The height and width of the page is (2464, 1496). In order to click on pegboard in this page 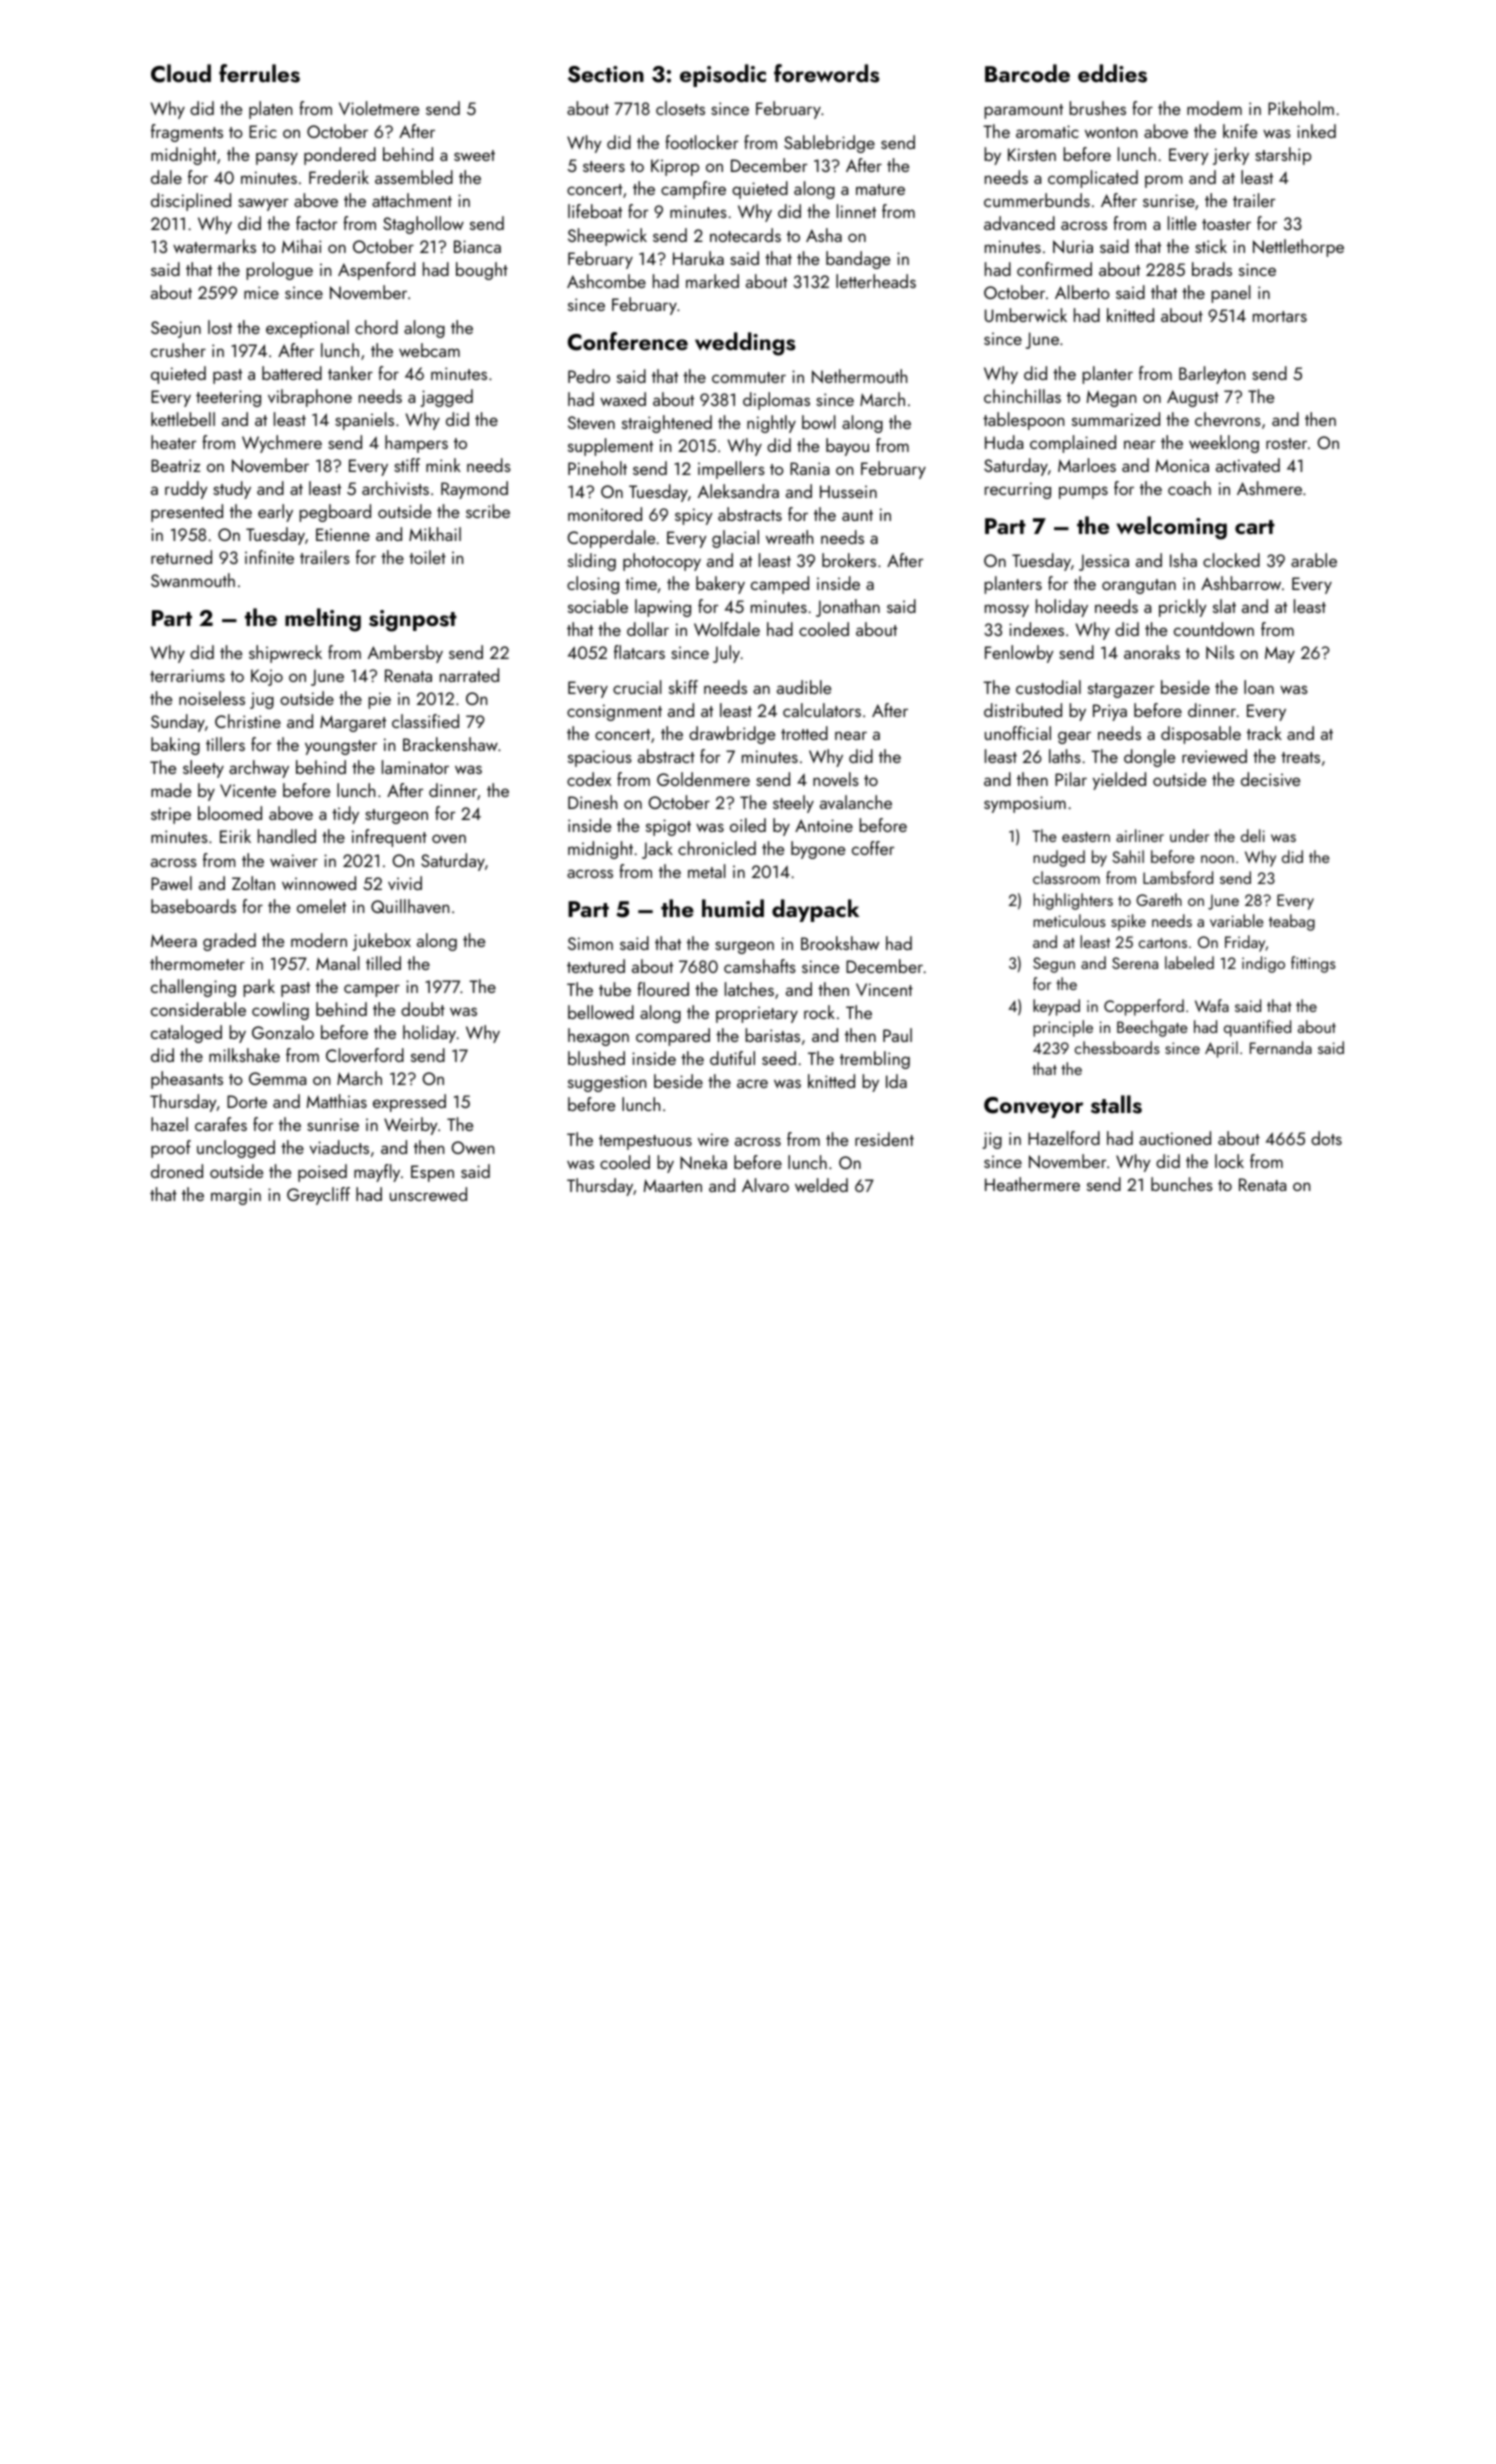, I will do `click(335, 513)`.
